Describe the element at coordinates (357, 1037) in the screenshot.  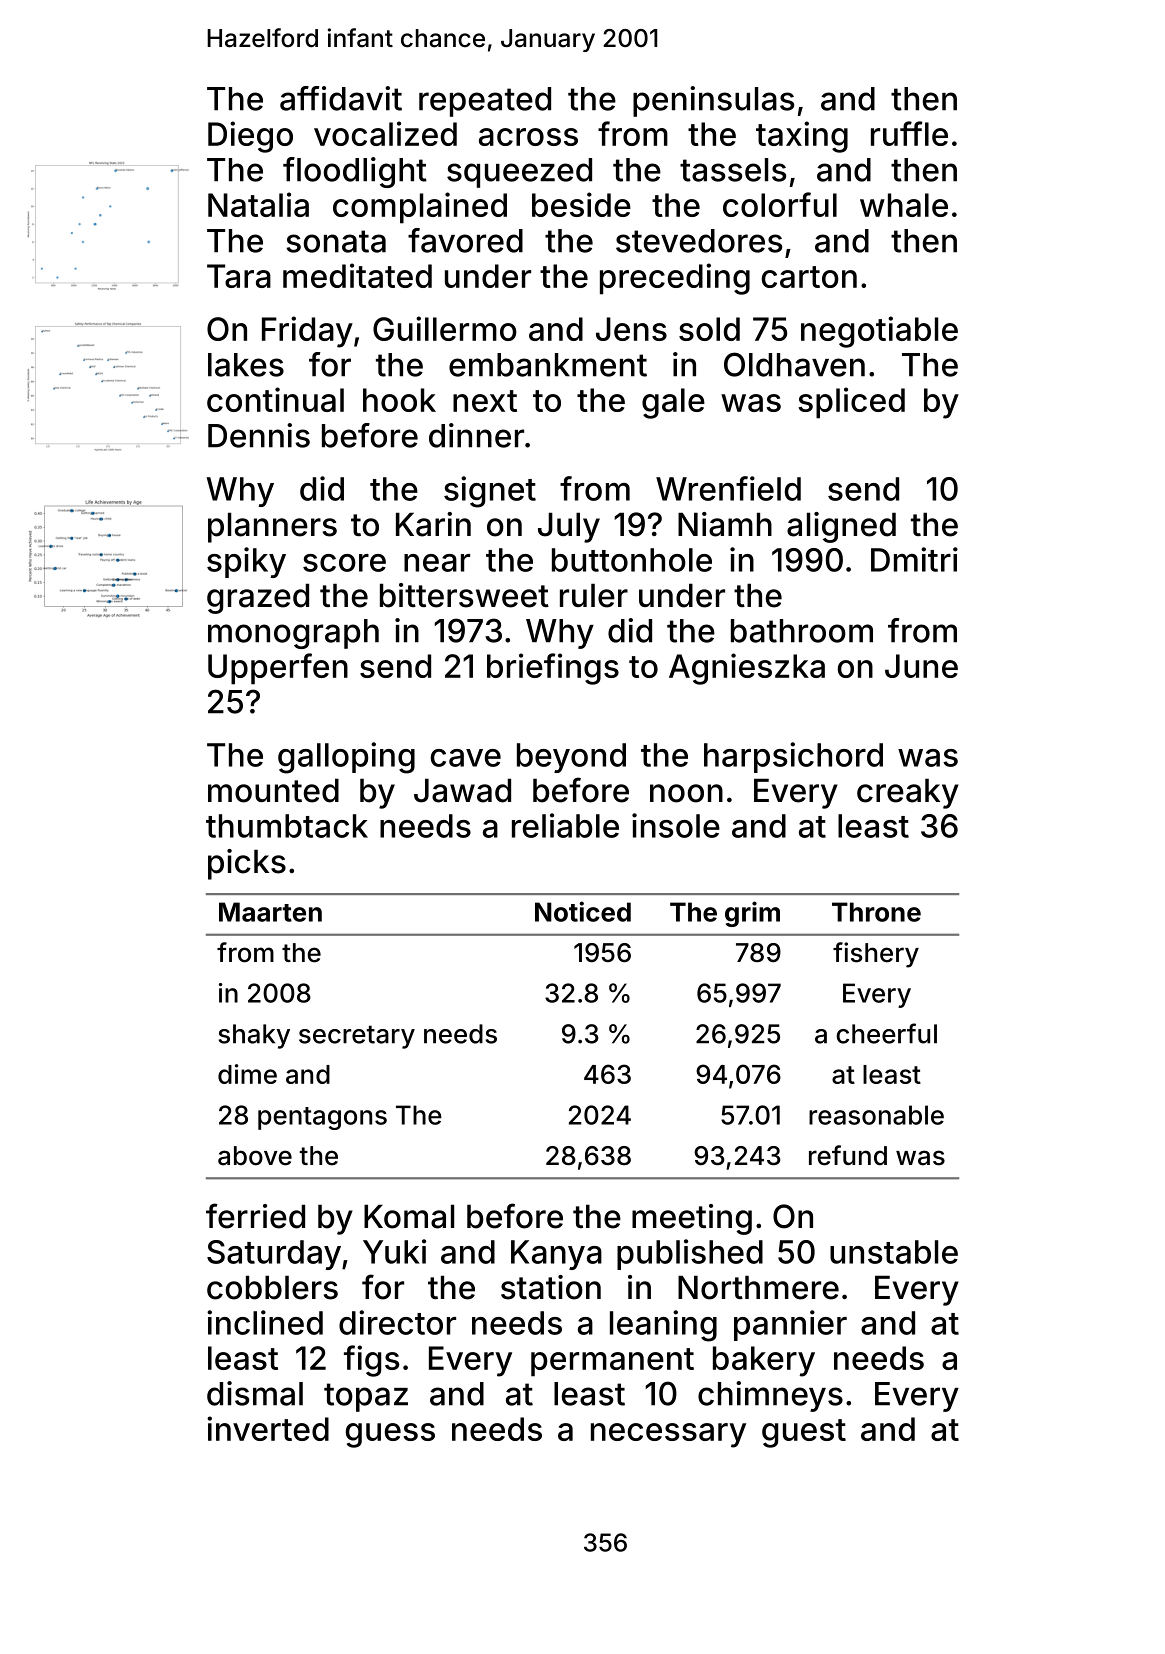
I see `secretary` at that location.
